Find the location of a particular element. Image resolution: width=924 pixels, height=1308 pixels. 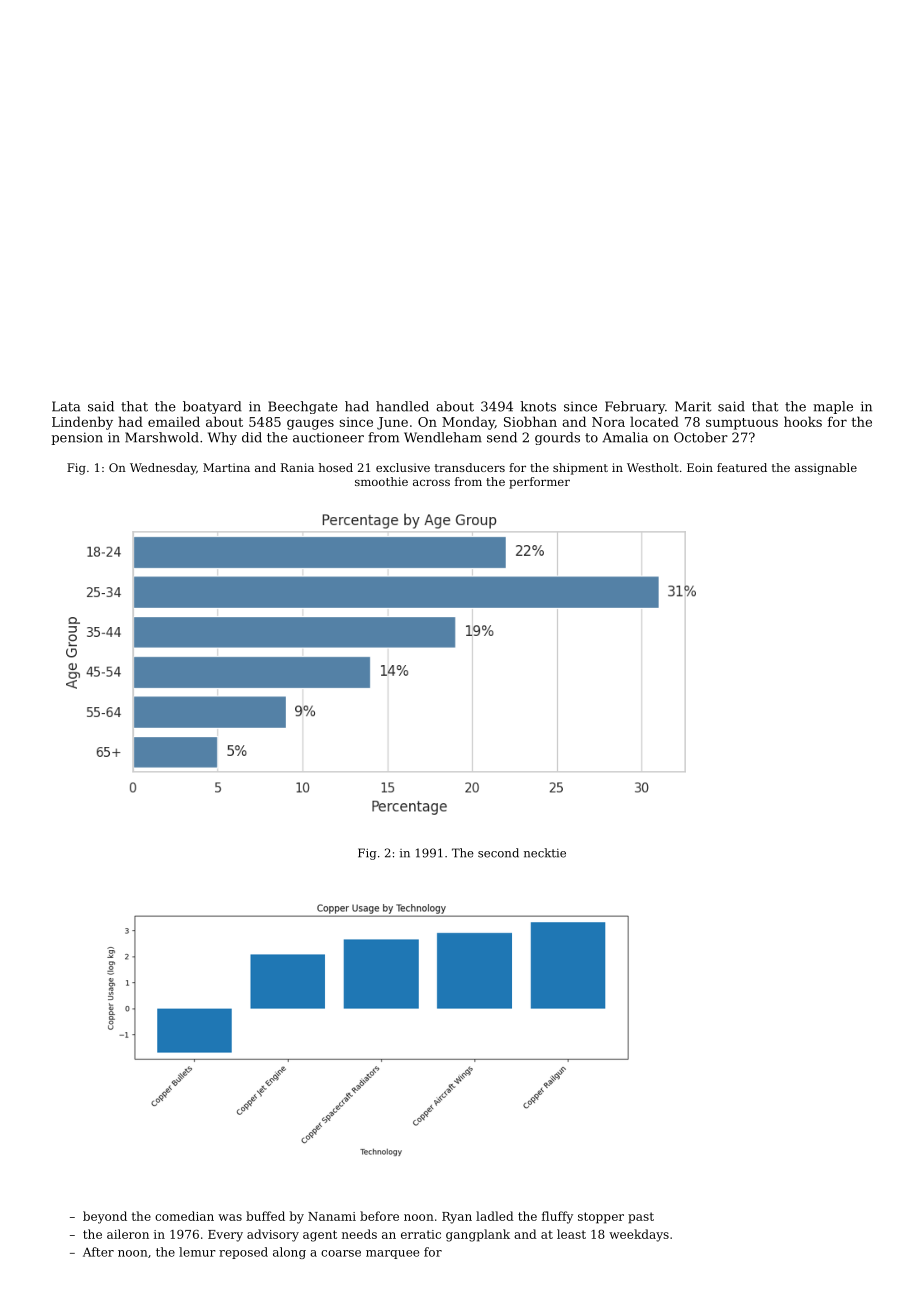

comedian is located at coordinates (184, 1216).
